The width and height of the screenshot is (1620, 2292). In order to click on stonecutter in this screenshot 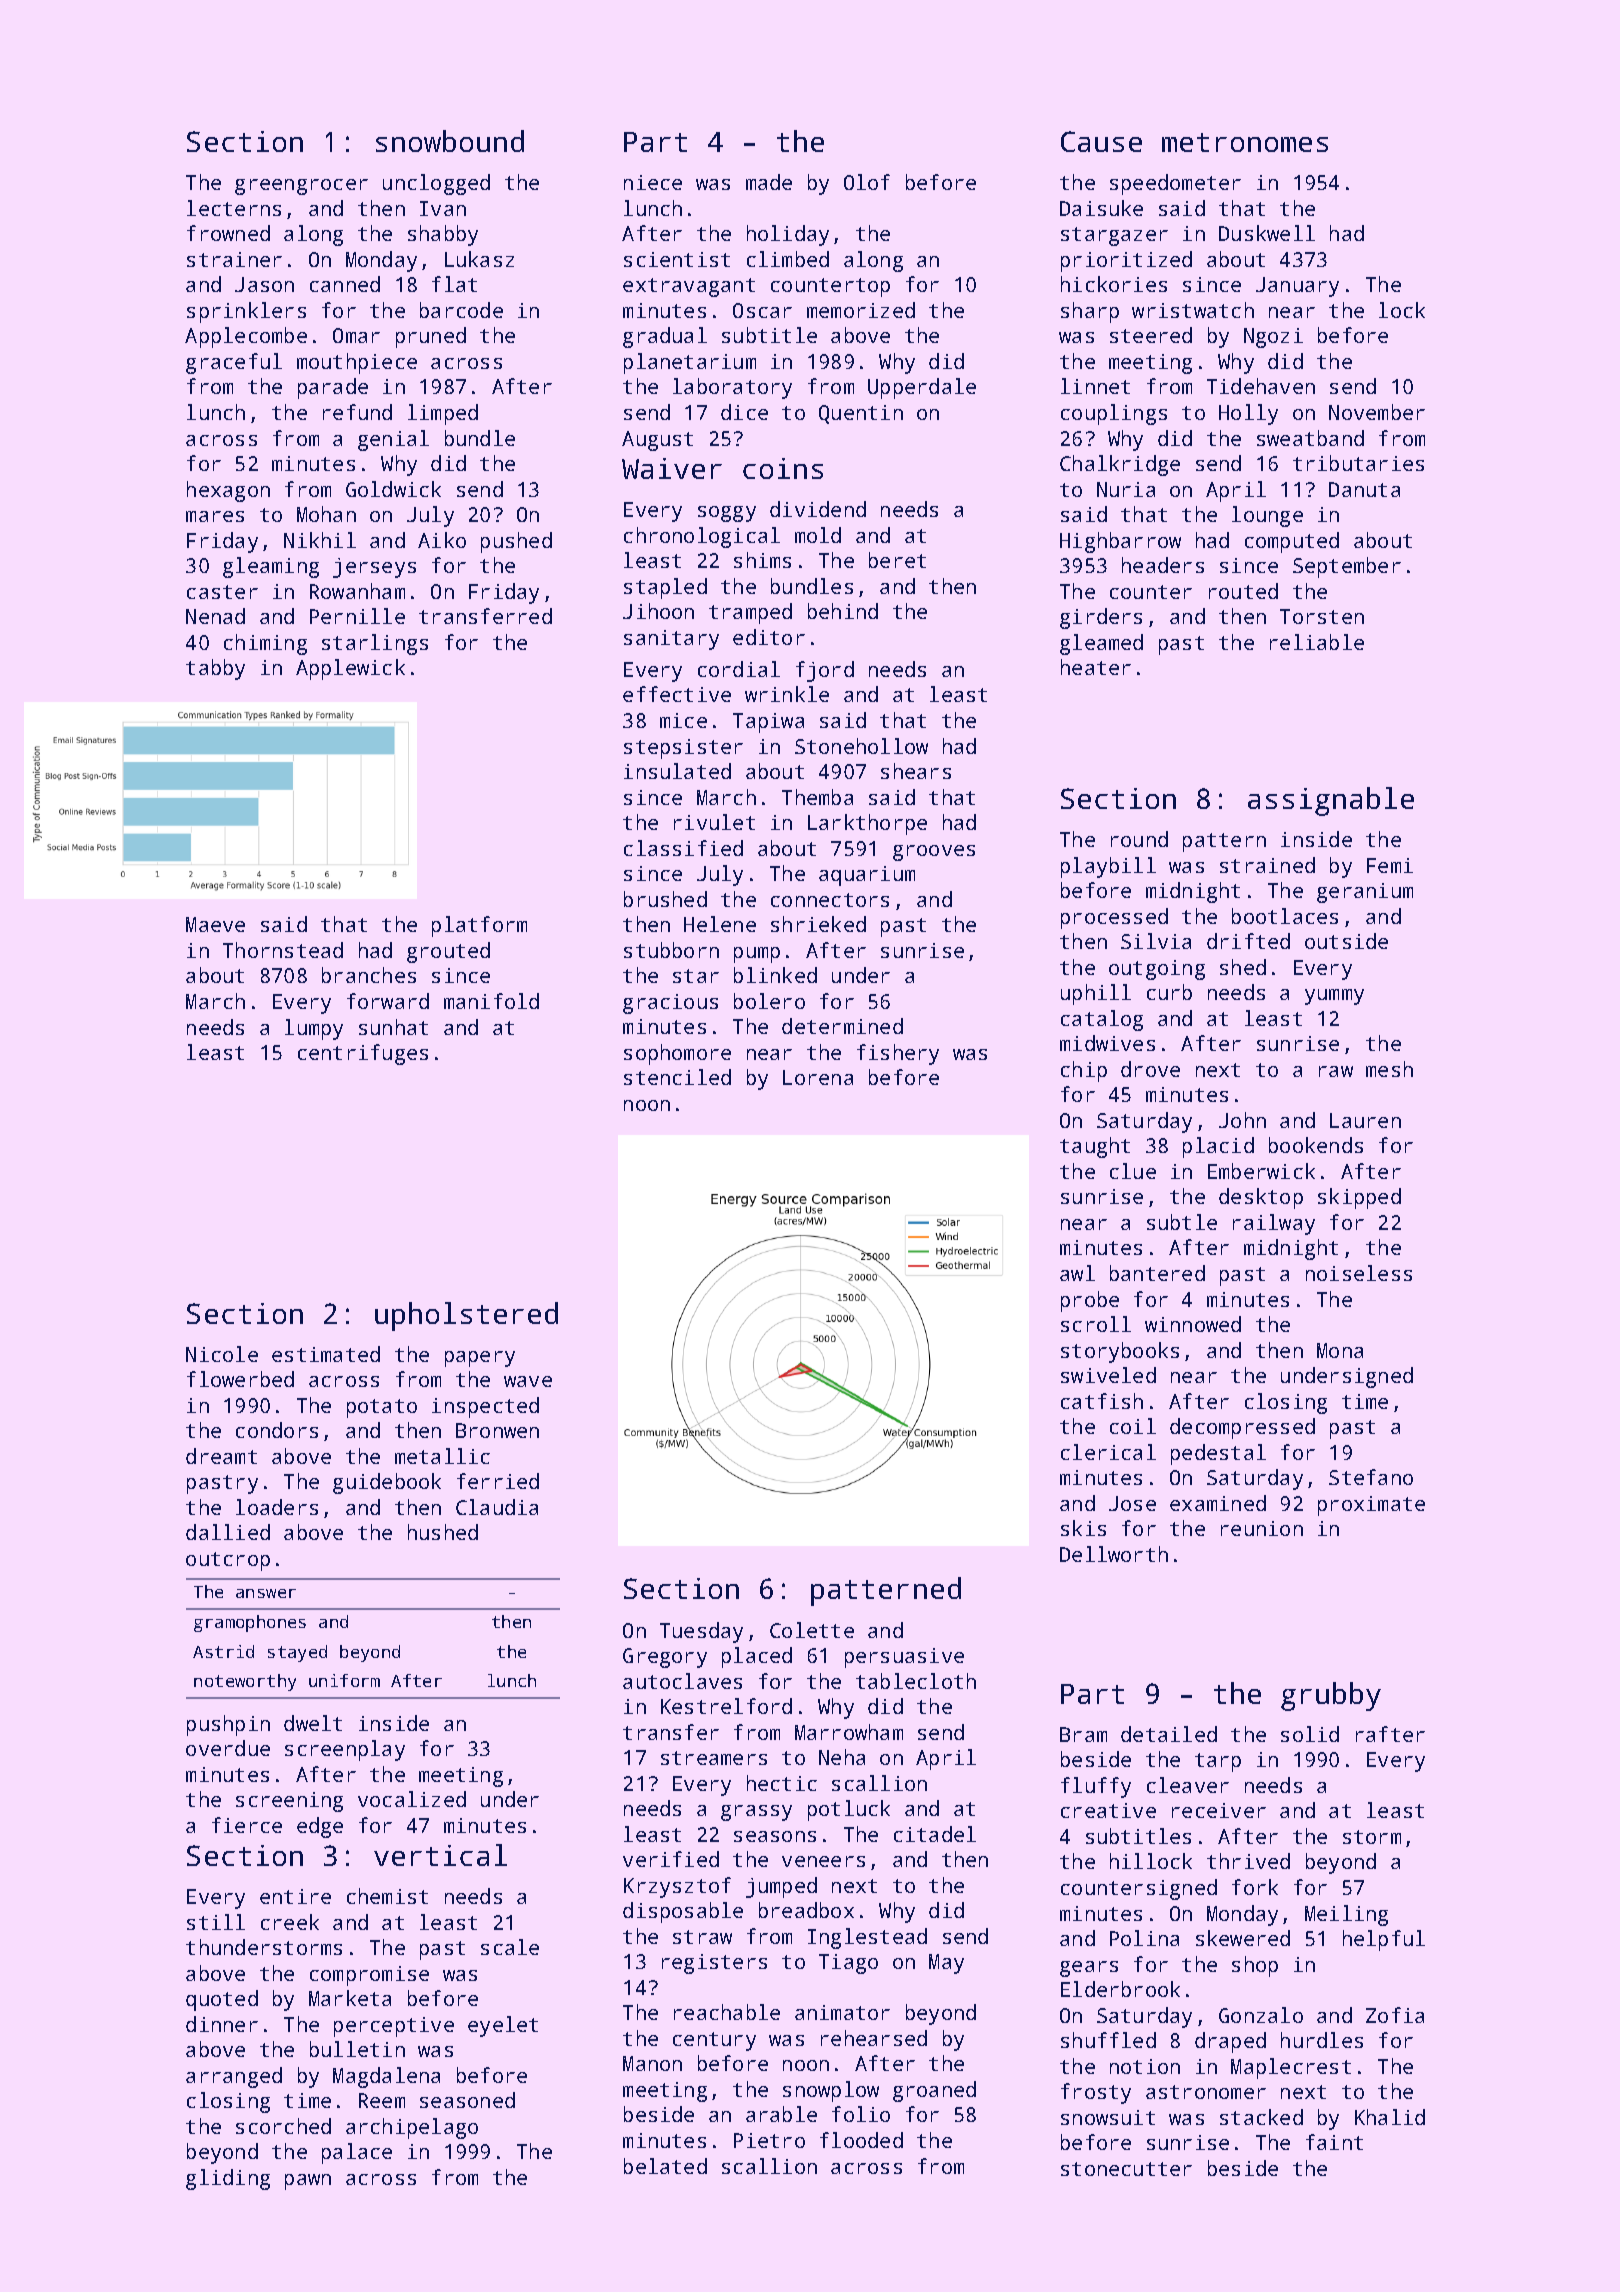, I will do `click(1126, 2169)`.
